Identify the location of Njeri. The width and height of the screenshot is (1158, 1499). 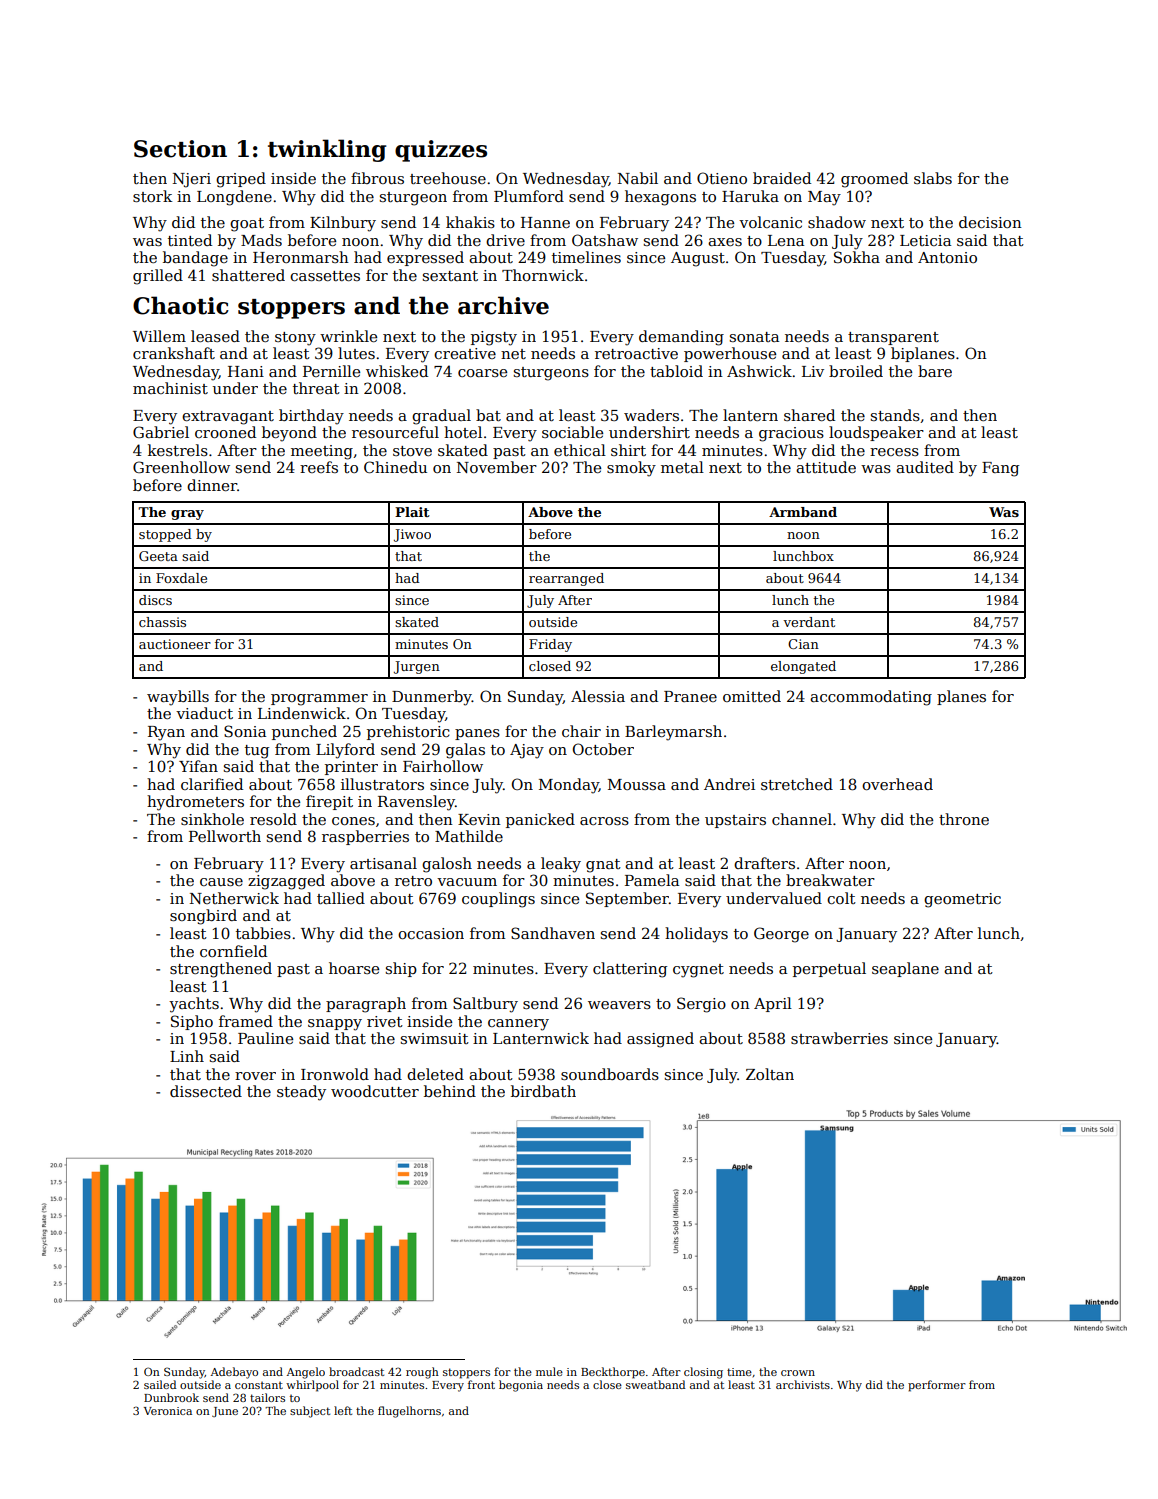
(192, 180).
